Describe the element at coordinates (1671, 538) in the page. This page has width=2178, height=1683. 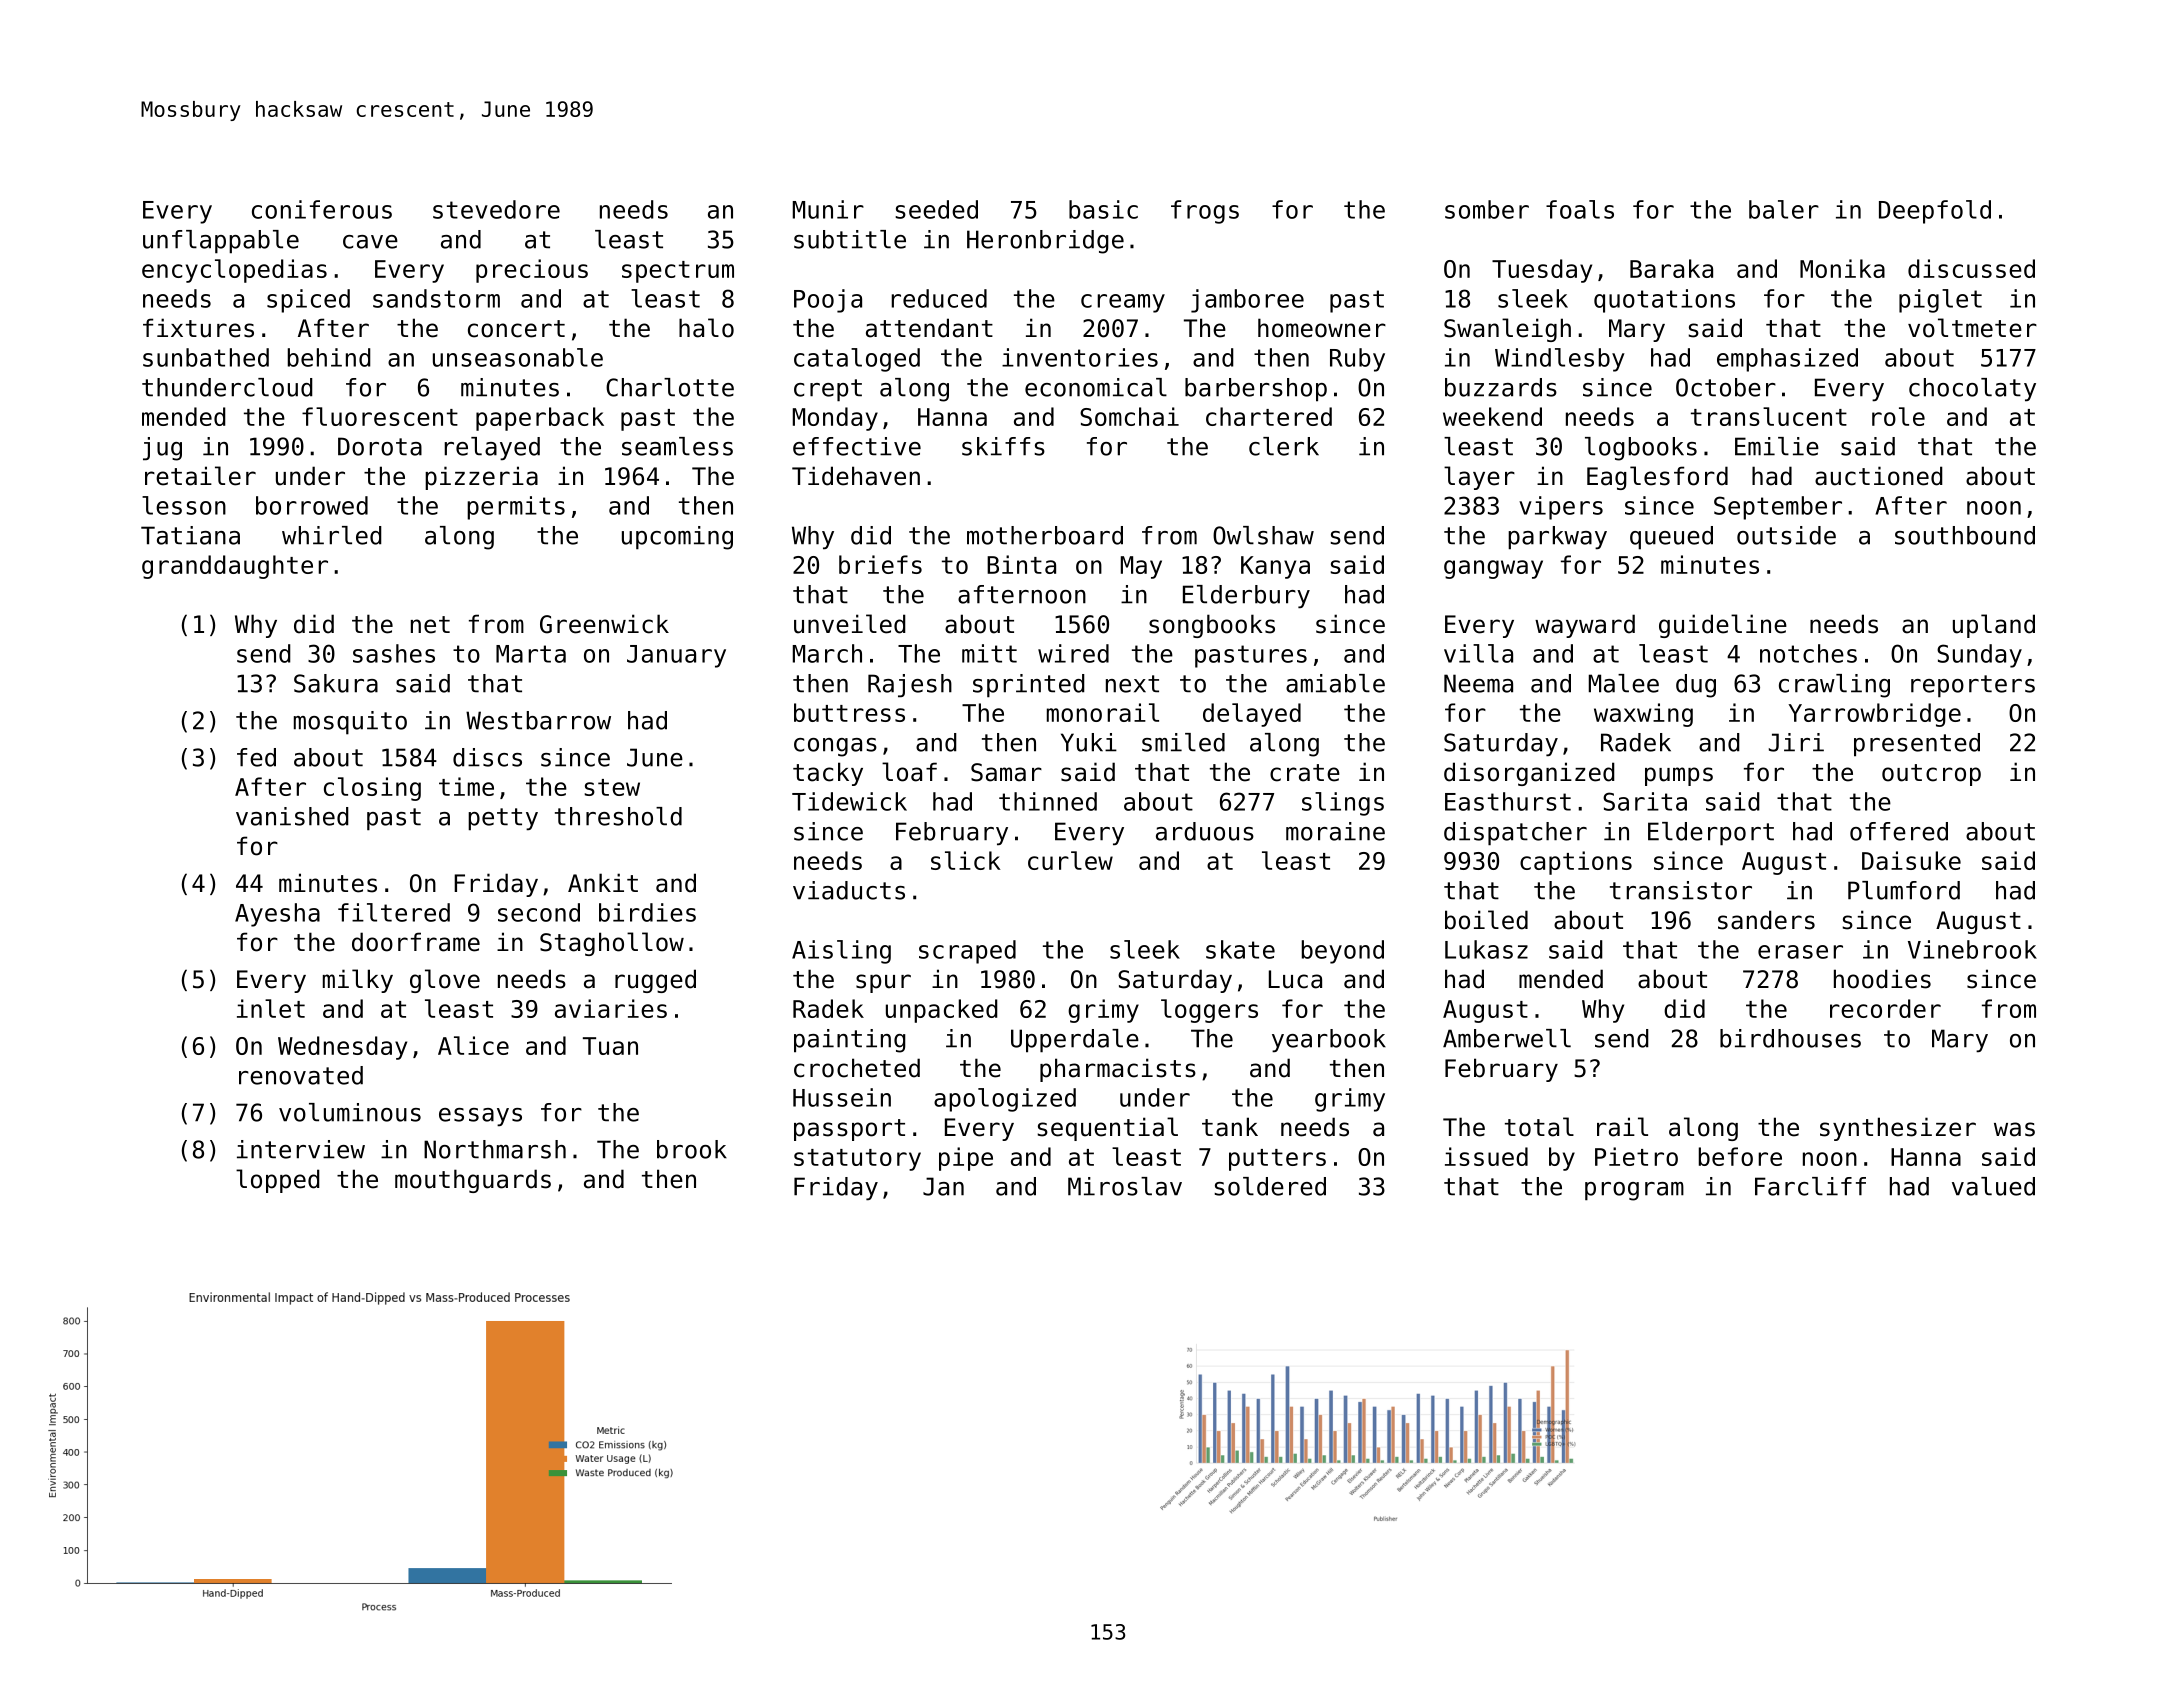
I see `queued` at that location.
